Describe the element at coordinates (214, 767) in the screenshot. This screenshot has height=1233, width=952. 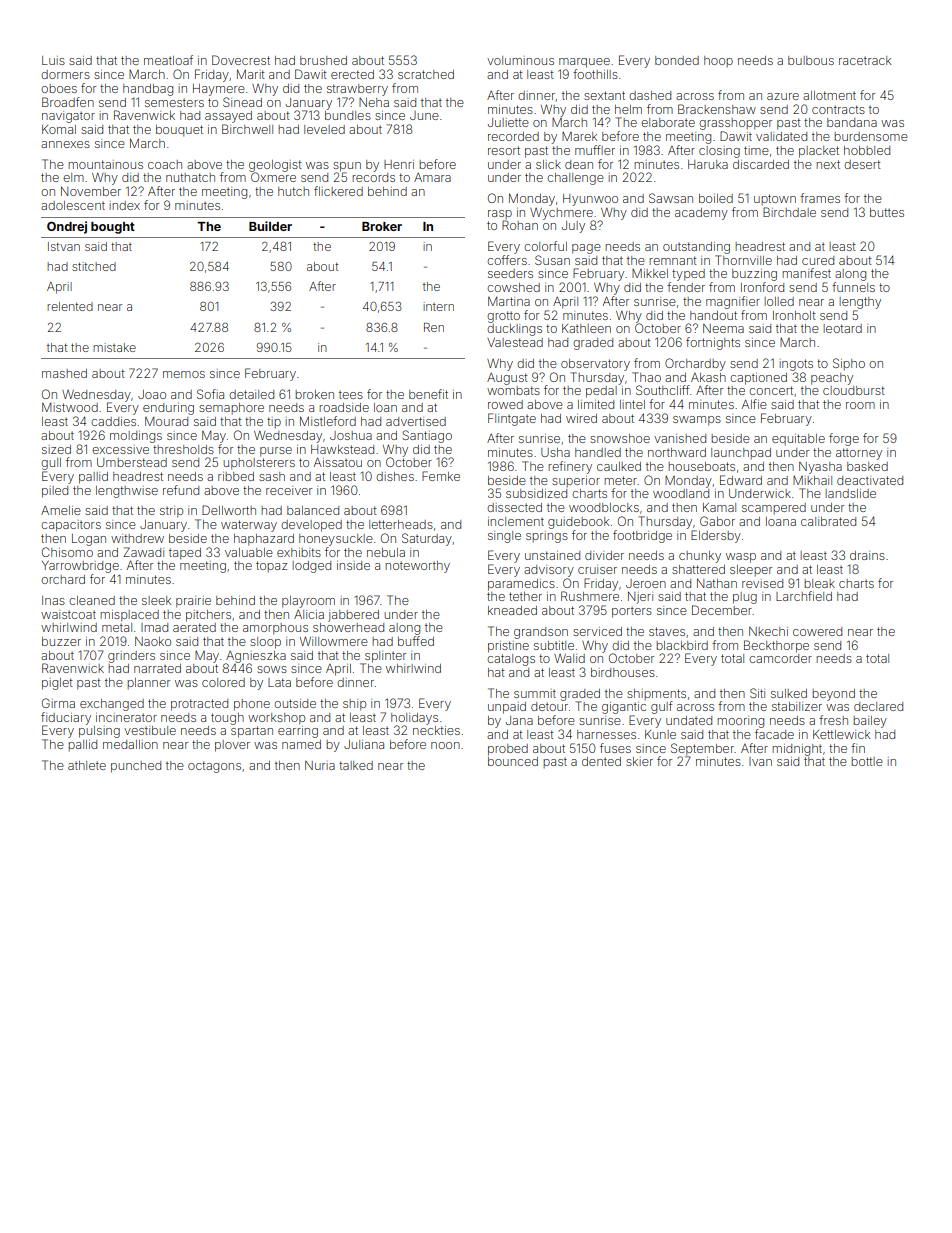
I see `octagons` at that location.
